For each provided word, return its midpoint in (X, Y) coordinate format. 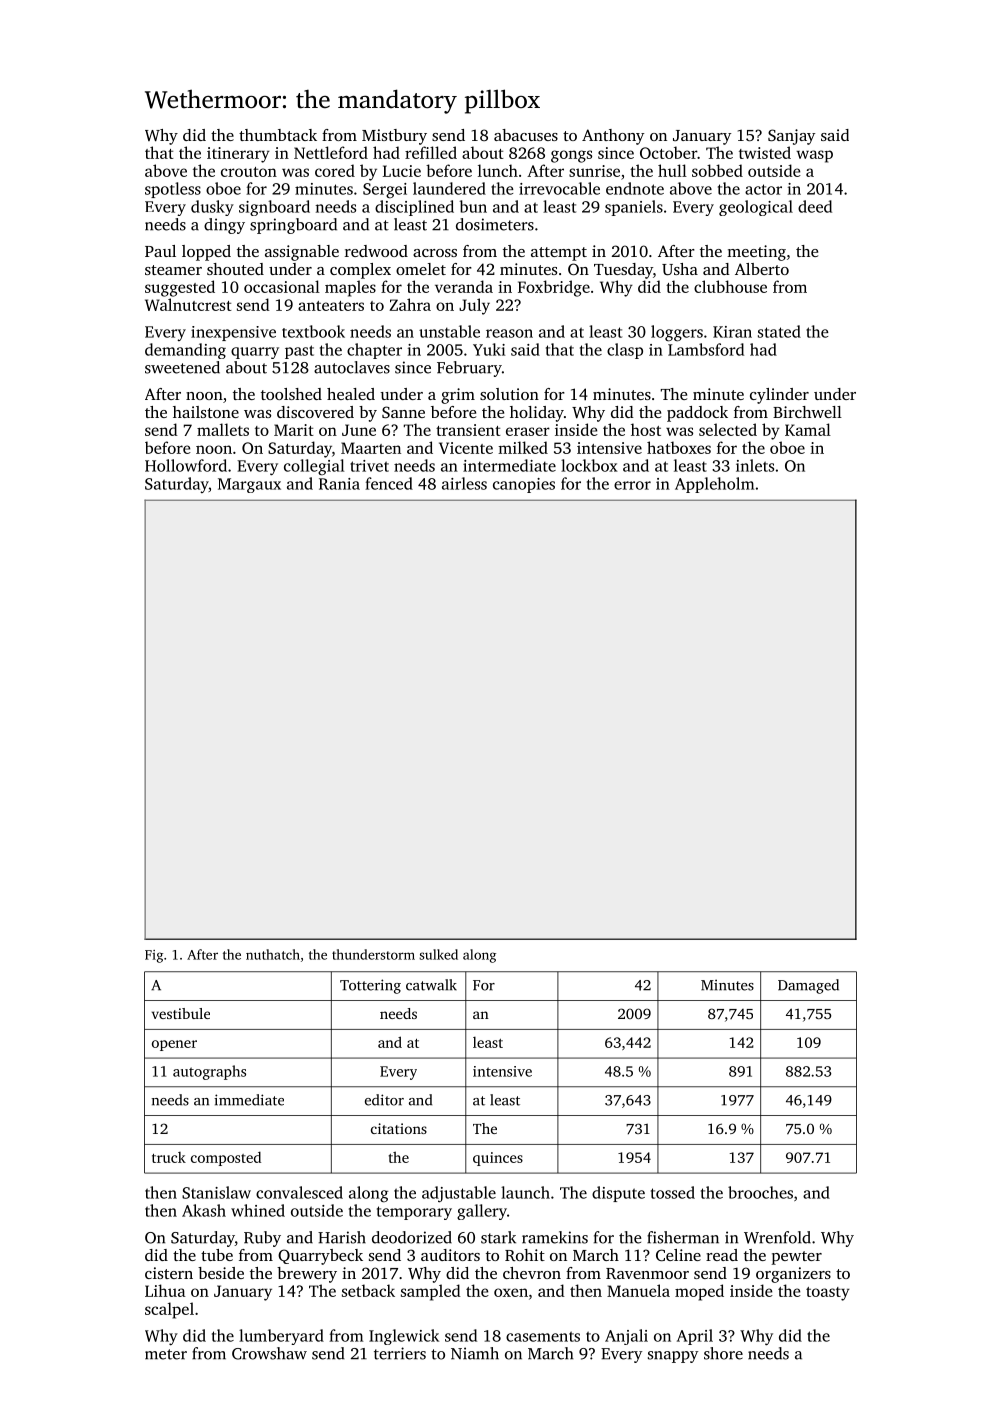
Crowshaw (269, 1353)
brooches (760, 1192)
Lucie (402, 171)
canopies (524, 485)
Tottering (370, 986)
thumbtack (278, 135)
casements (543, 1336)
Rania (339, 484)
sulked (438, 954)
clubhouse (730, 286)
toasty (828, 1294)
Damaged (808, 986)
